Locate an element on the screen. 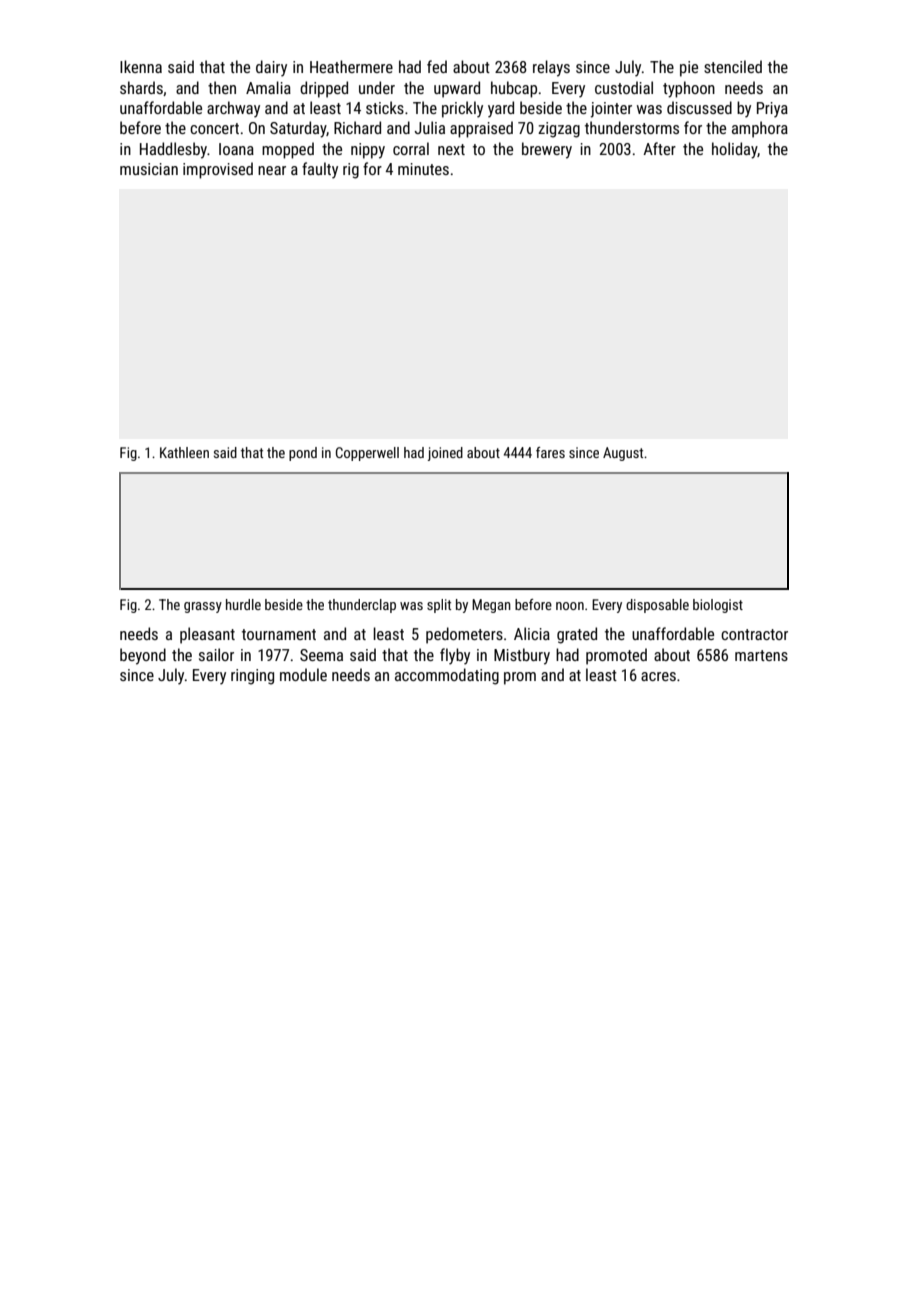  accommodating is located at coordinates (447, 676).
